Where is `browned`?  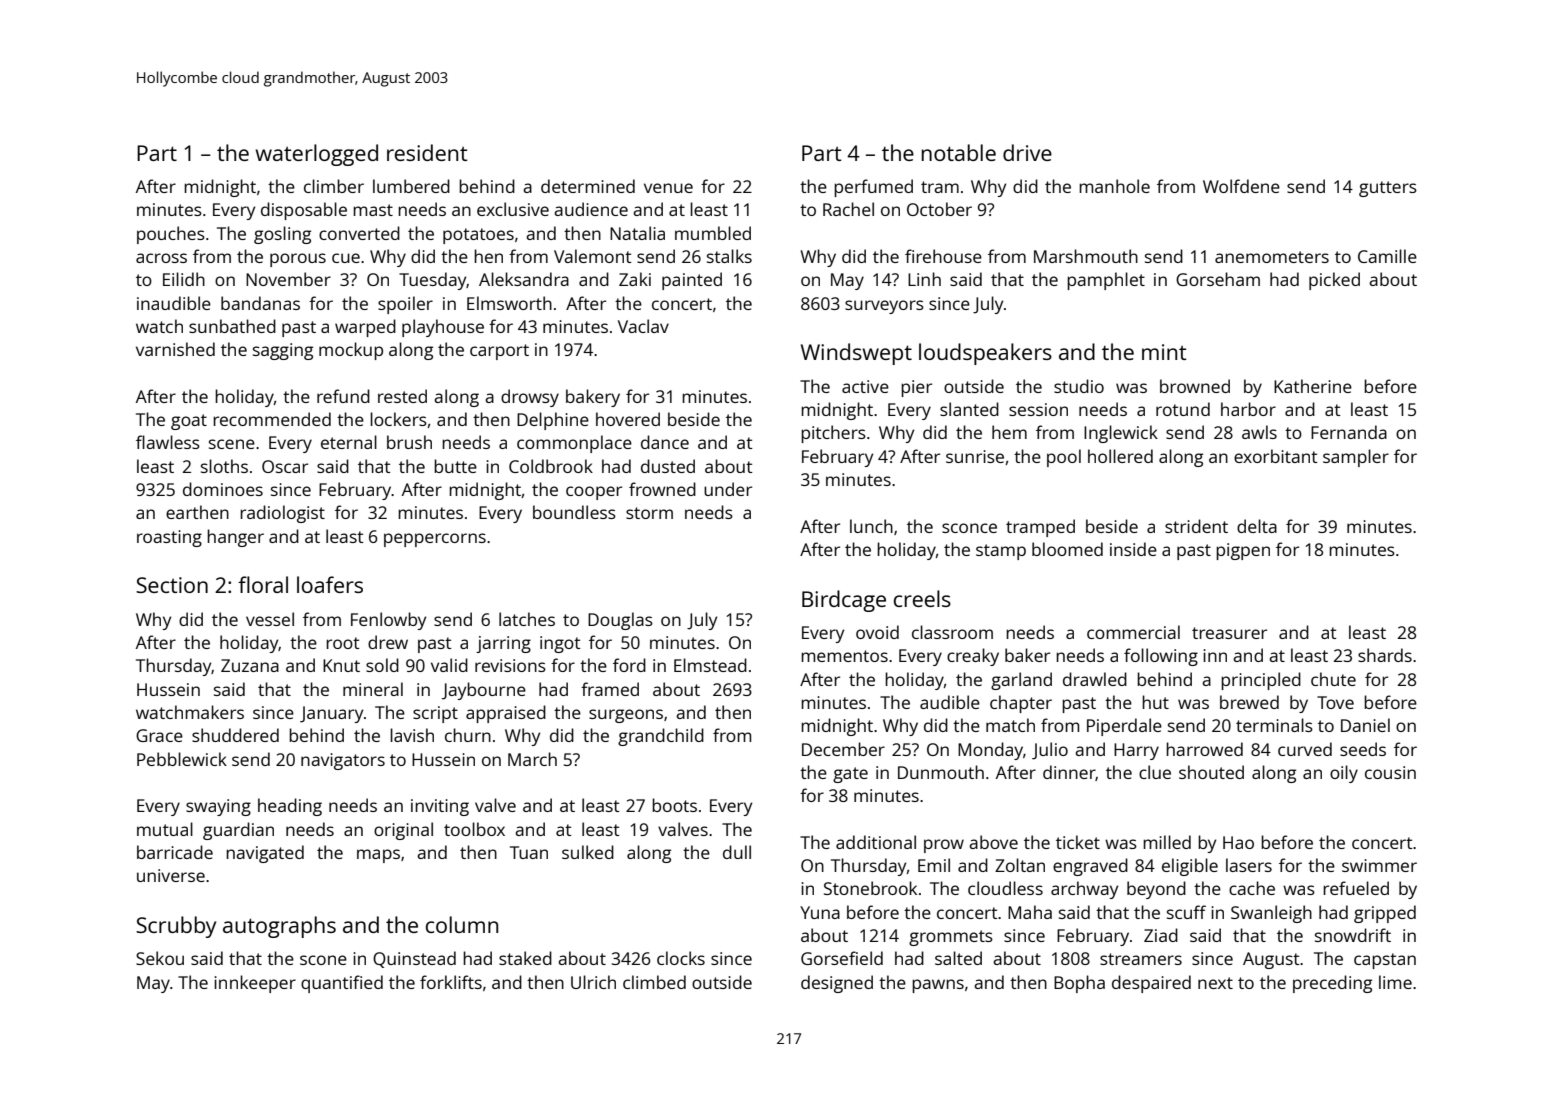 browned is located at coordinates (1195, 386).
